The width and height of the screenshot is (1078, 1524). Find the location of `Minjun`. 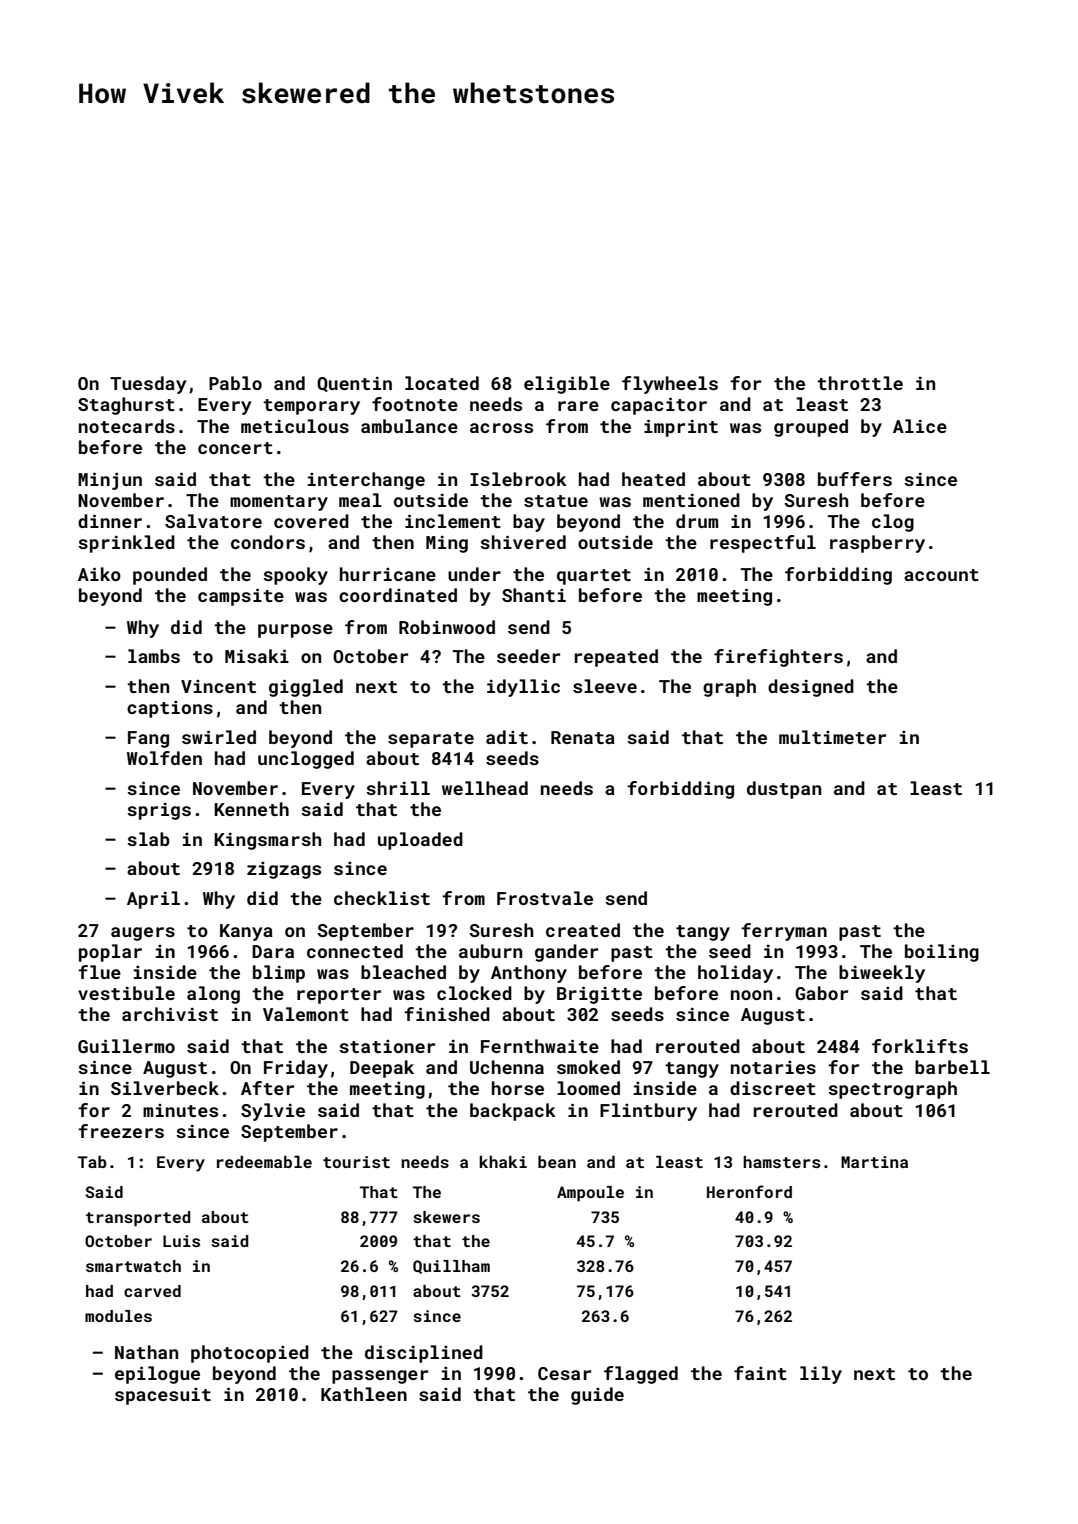

Minjun is located at coordinates (110, 481).
